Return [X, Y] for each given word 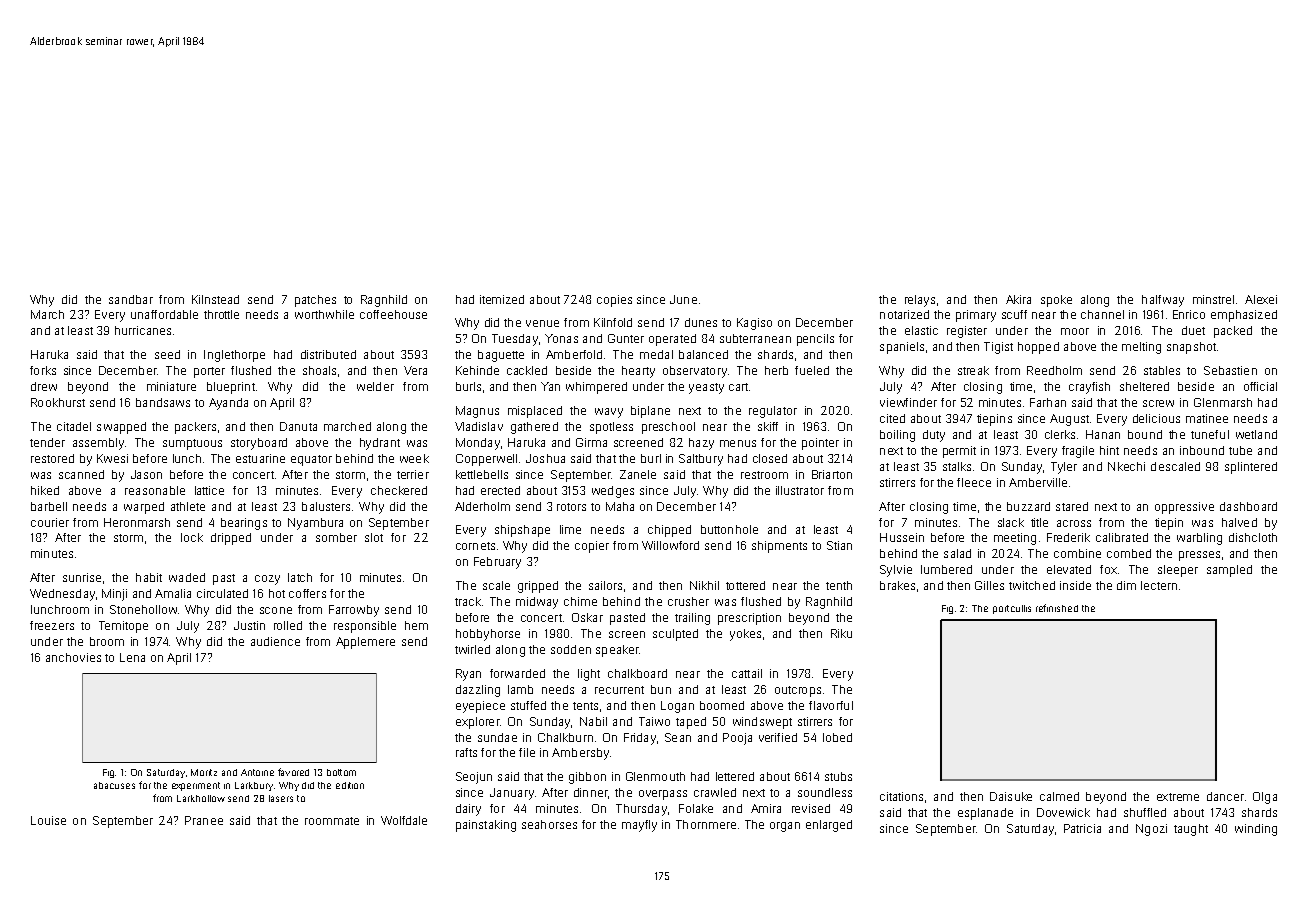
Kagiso [754, 324]
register [967, 332]
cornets [475, 546]
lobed [837, 737]
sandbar [131, 299]
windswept [762, 723]
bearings [244, 524]
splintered [1251, 468]
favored [293, 772]
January [512, 794]
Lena [132, 657]
